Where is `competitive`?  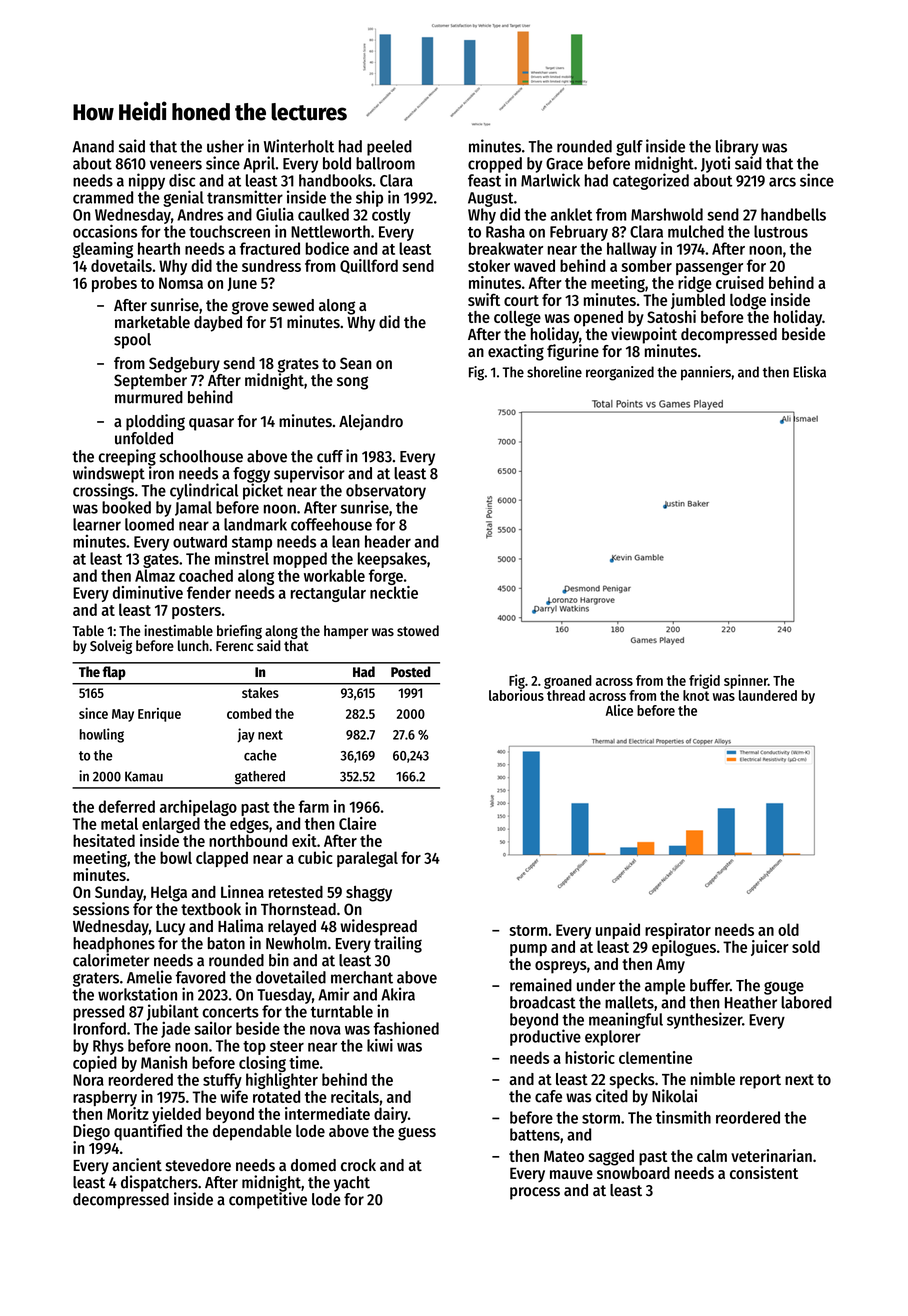 competitive is located at coordinates (268, 1200).
